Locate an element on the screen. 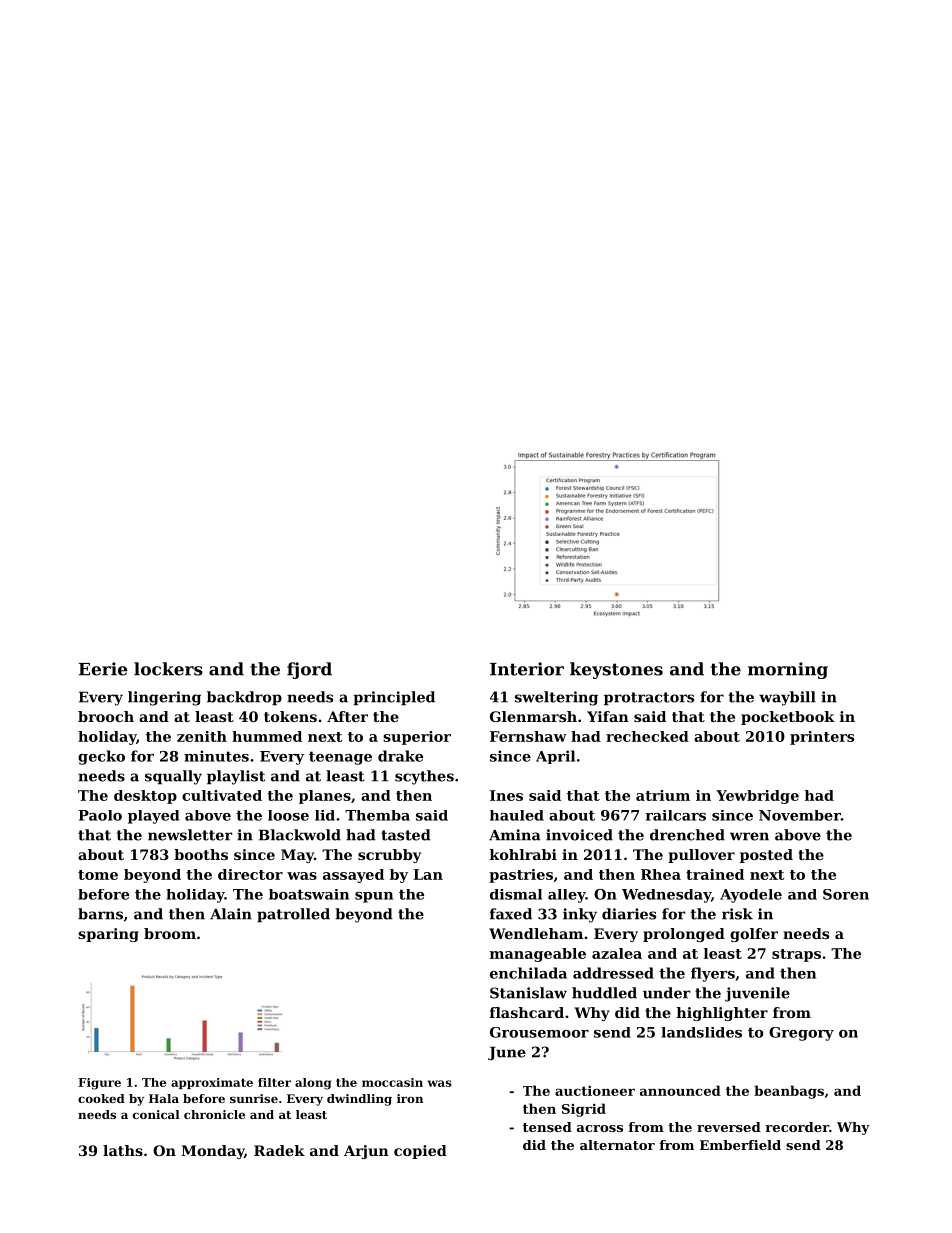  Gregory is located at coordinates (801, 1034).
